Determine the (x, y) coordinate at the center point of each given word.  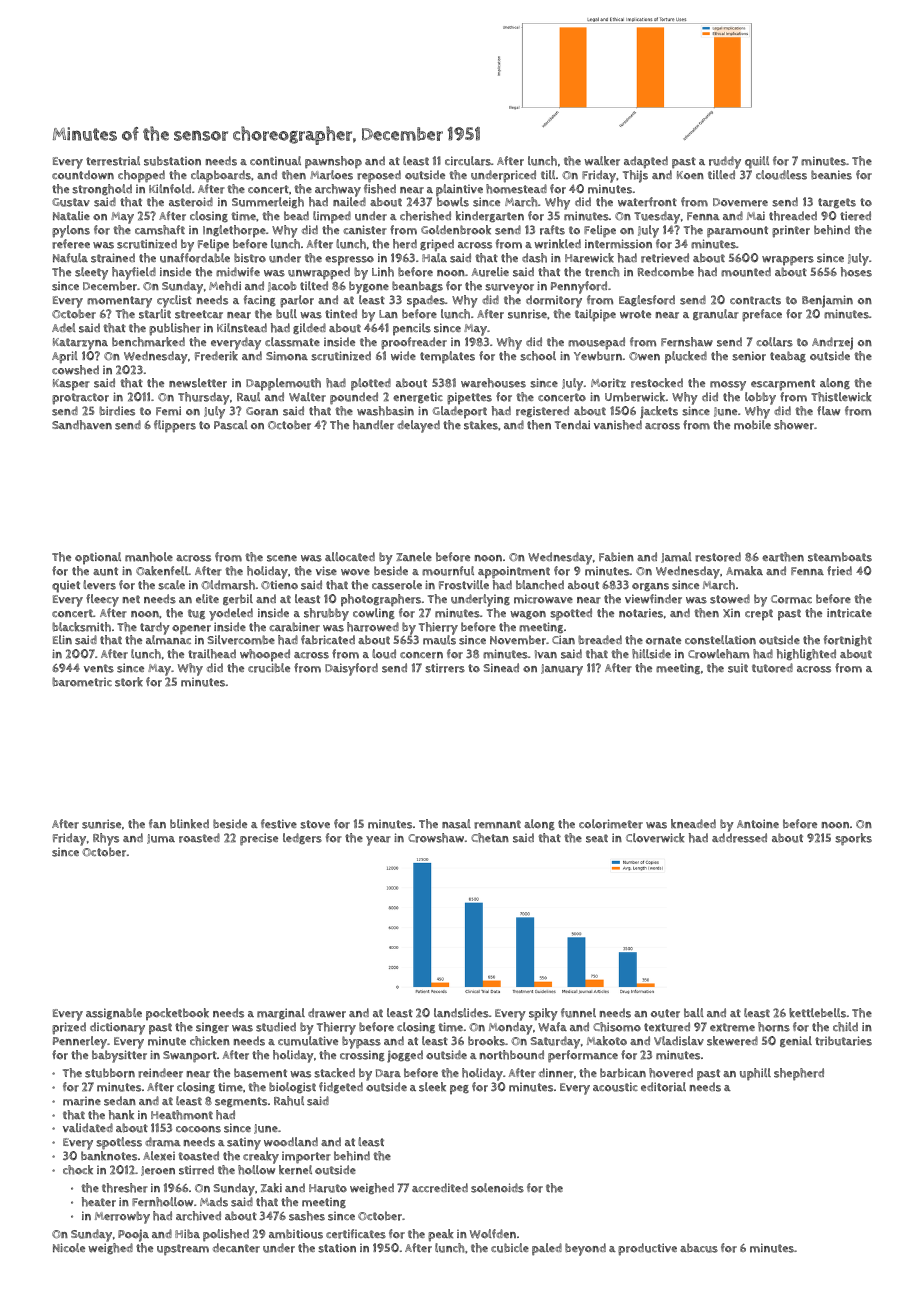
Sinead (501, 667)
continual (275, 161)
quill (757, 162)
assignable (114, 1014)
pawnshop (333, 162)
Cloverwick (655, 838)
